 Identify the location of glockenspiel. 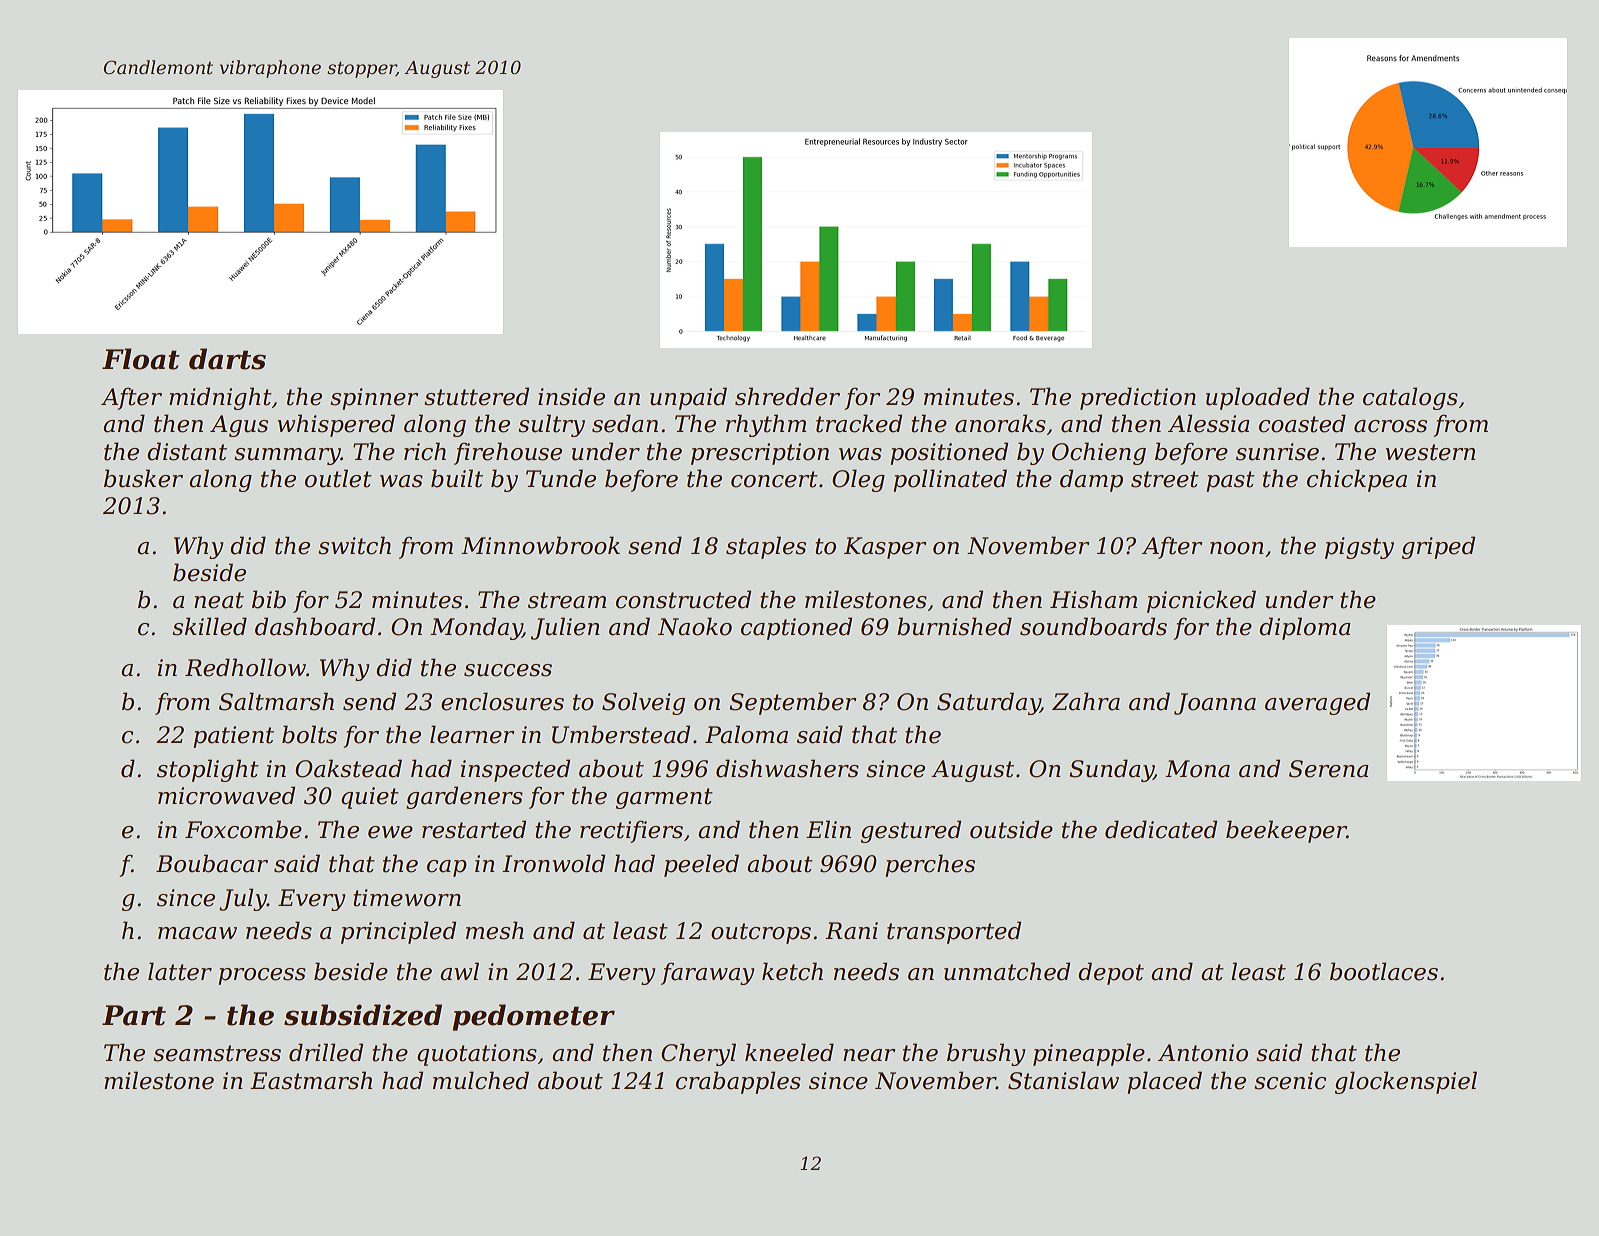
(1406, 1082).
